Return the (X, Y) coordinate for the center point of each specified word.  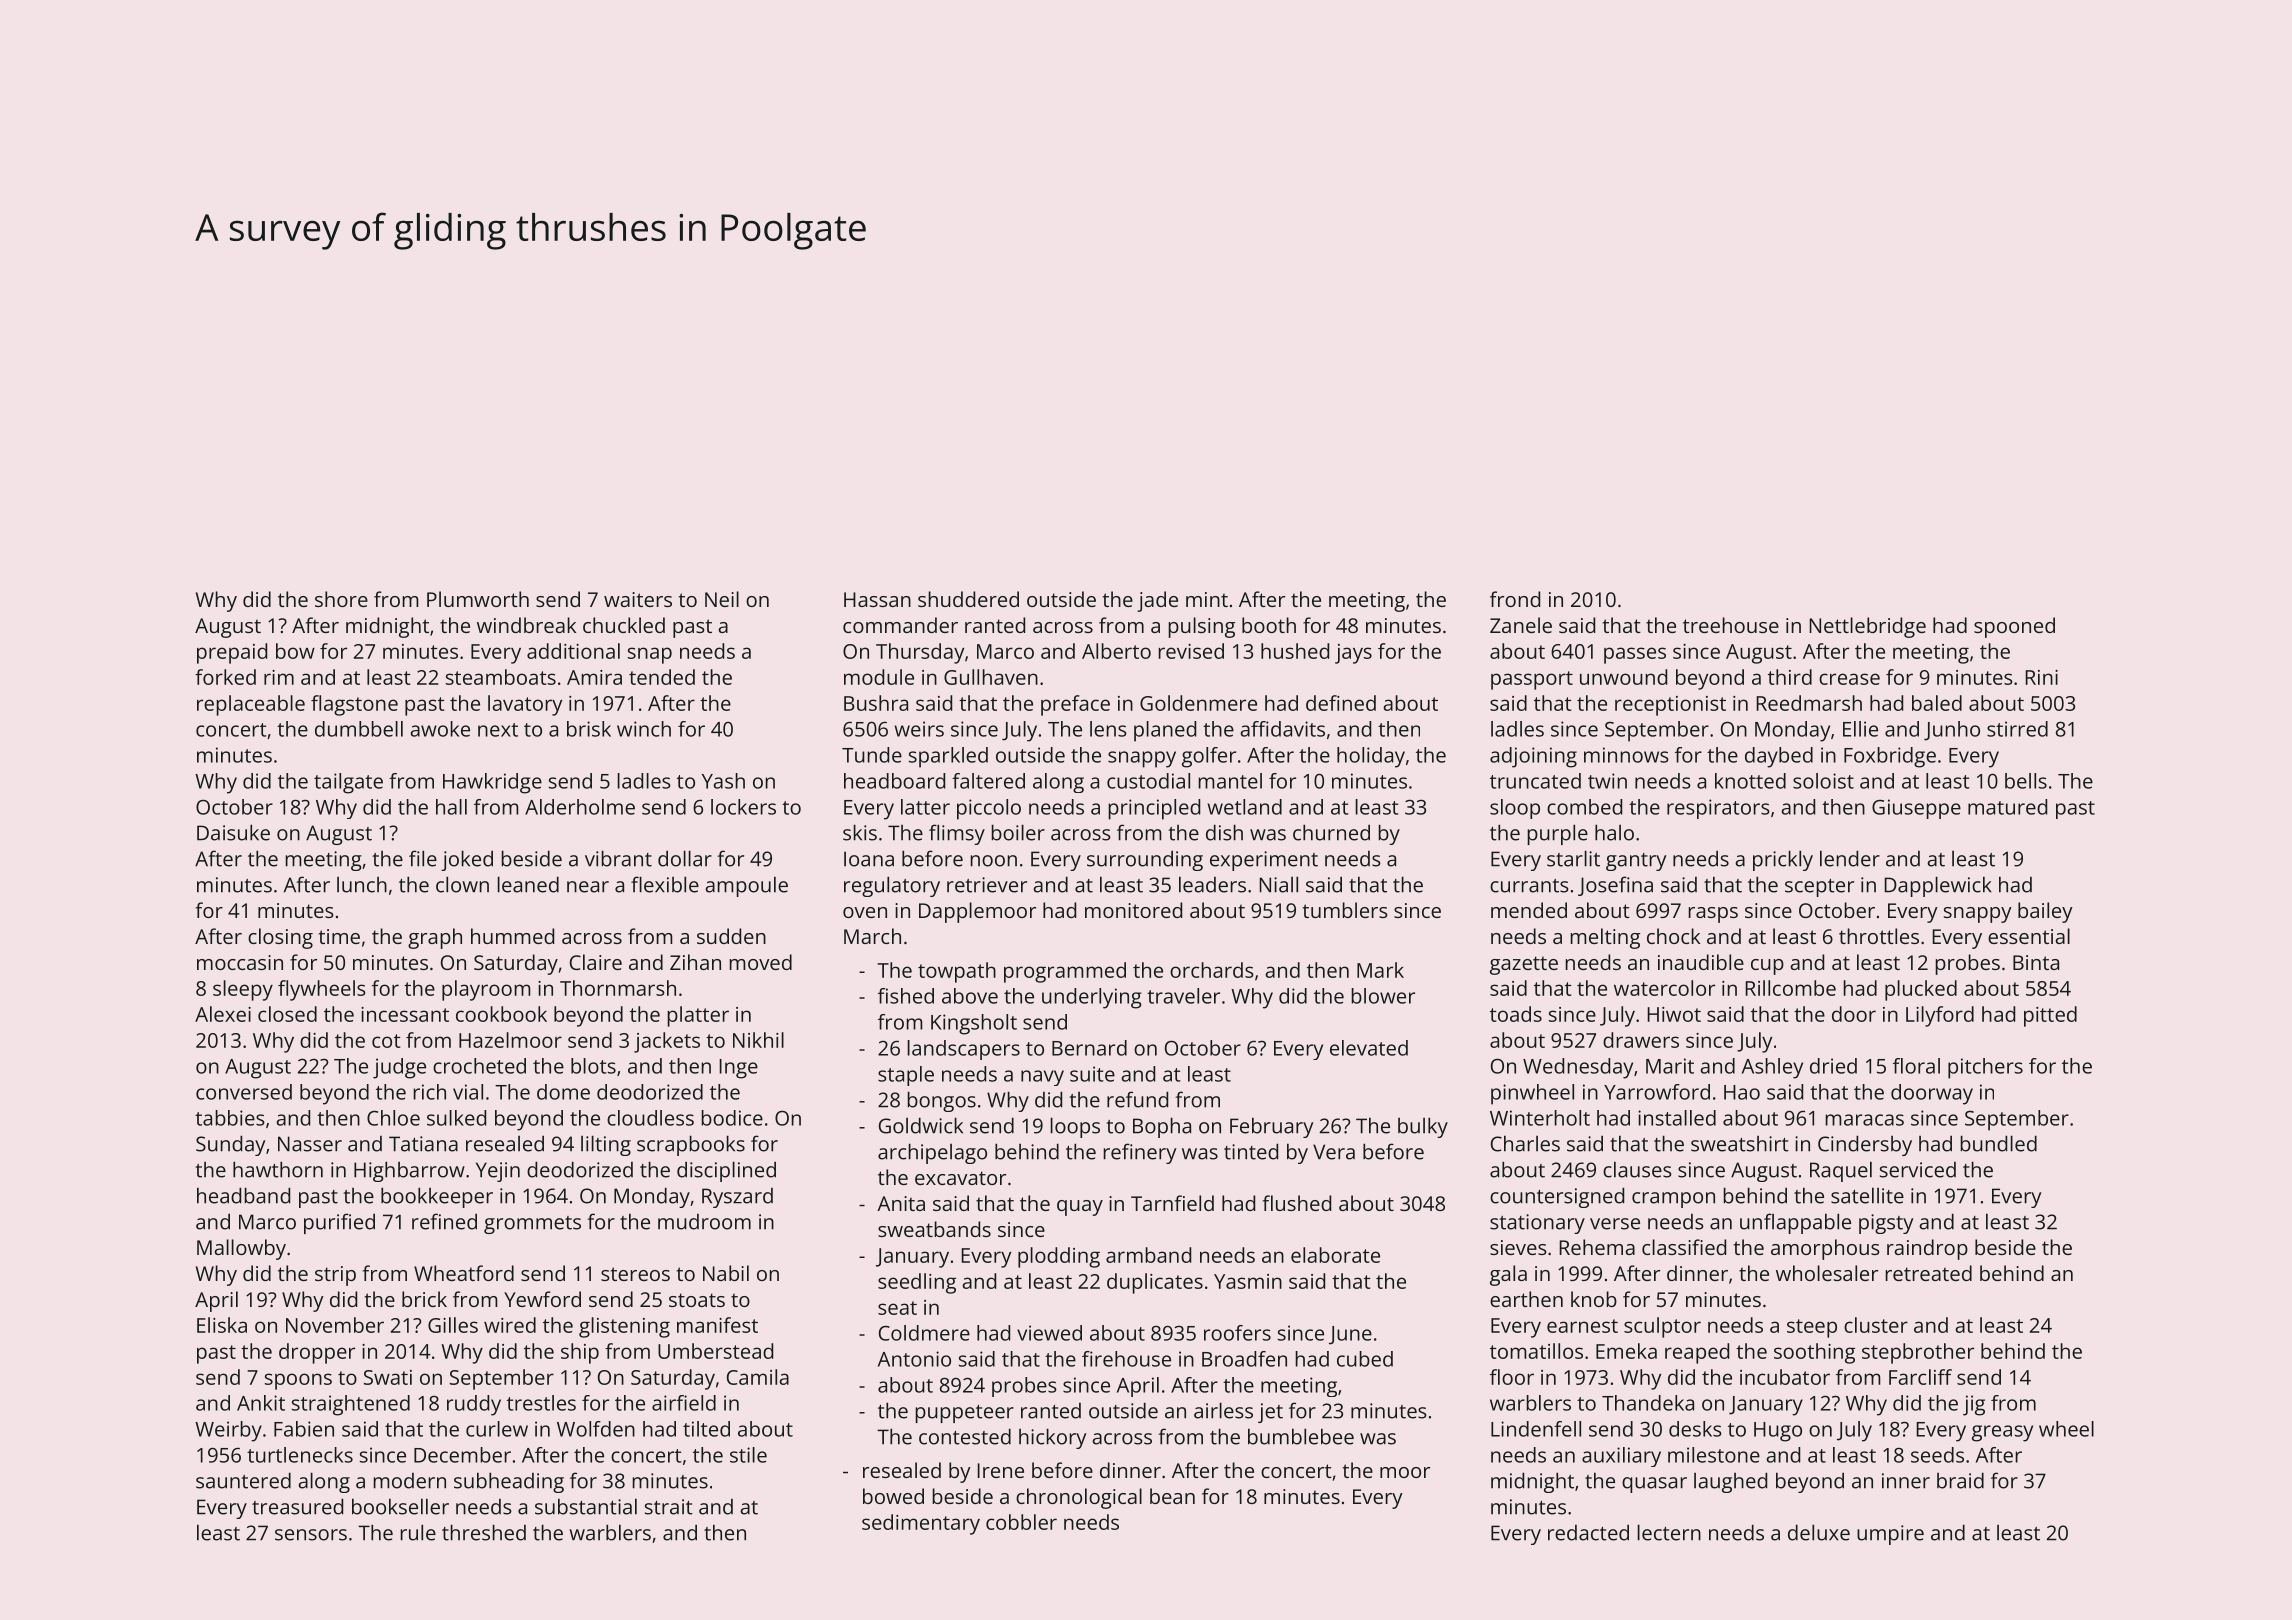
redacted (1588, 1533)
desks (1695, 1429)
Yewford (542, 1299)
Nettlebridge (1867, 627)
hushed (1295, 651)
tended (662, 677)
